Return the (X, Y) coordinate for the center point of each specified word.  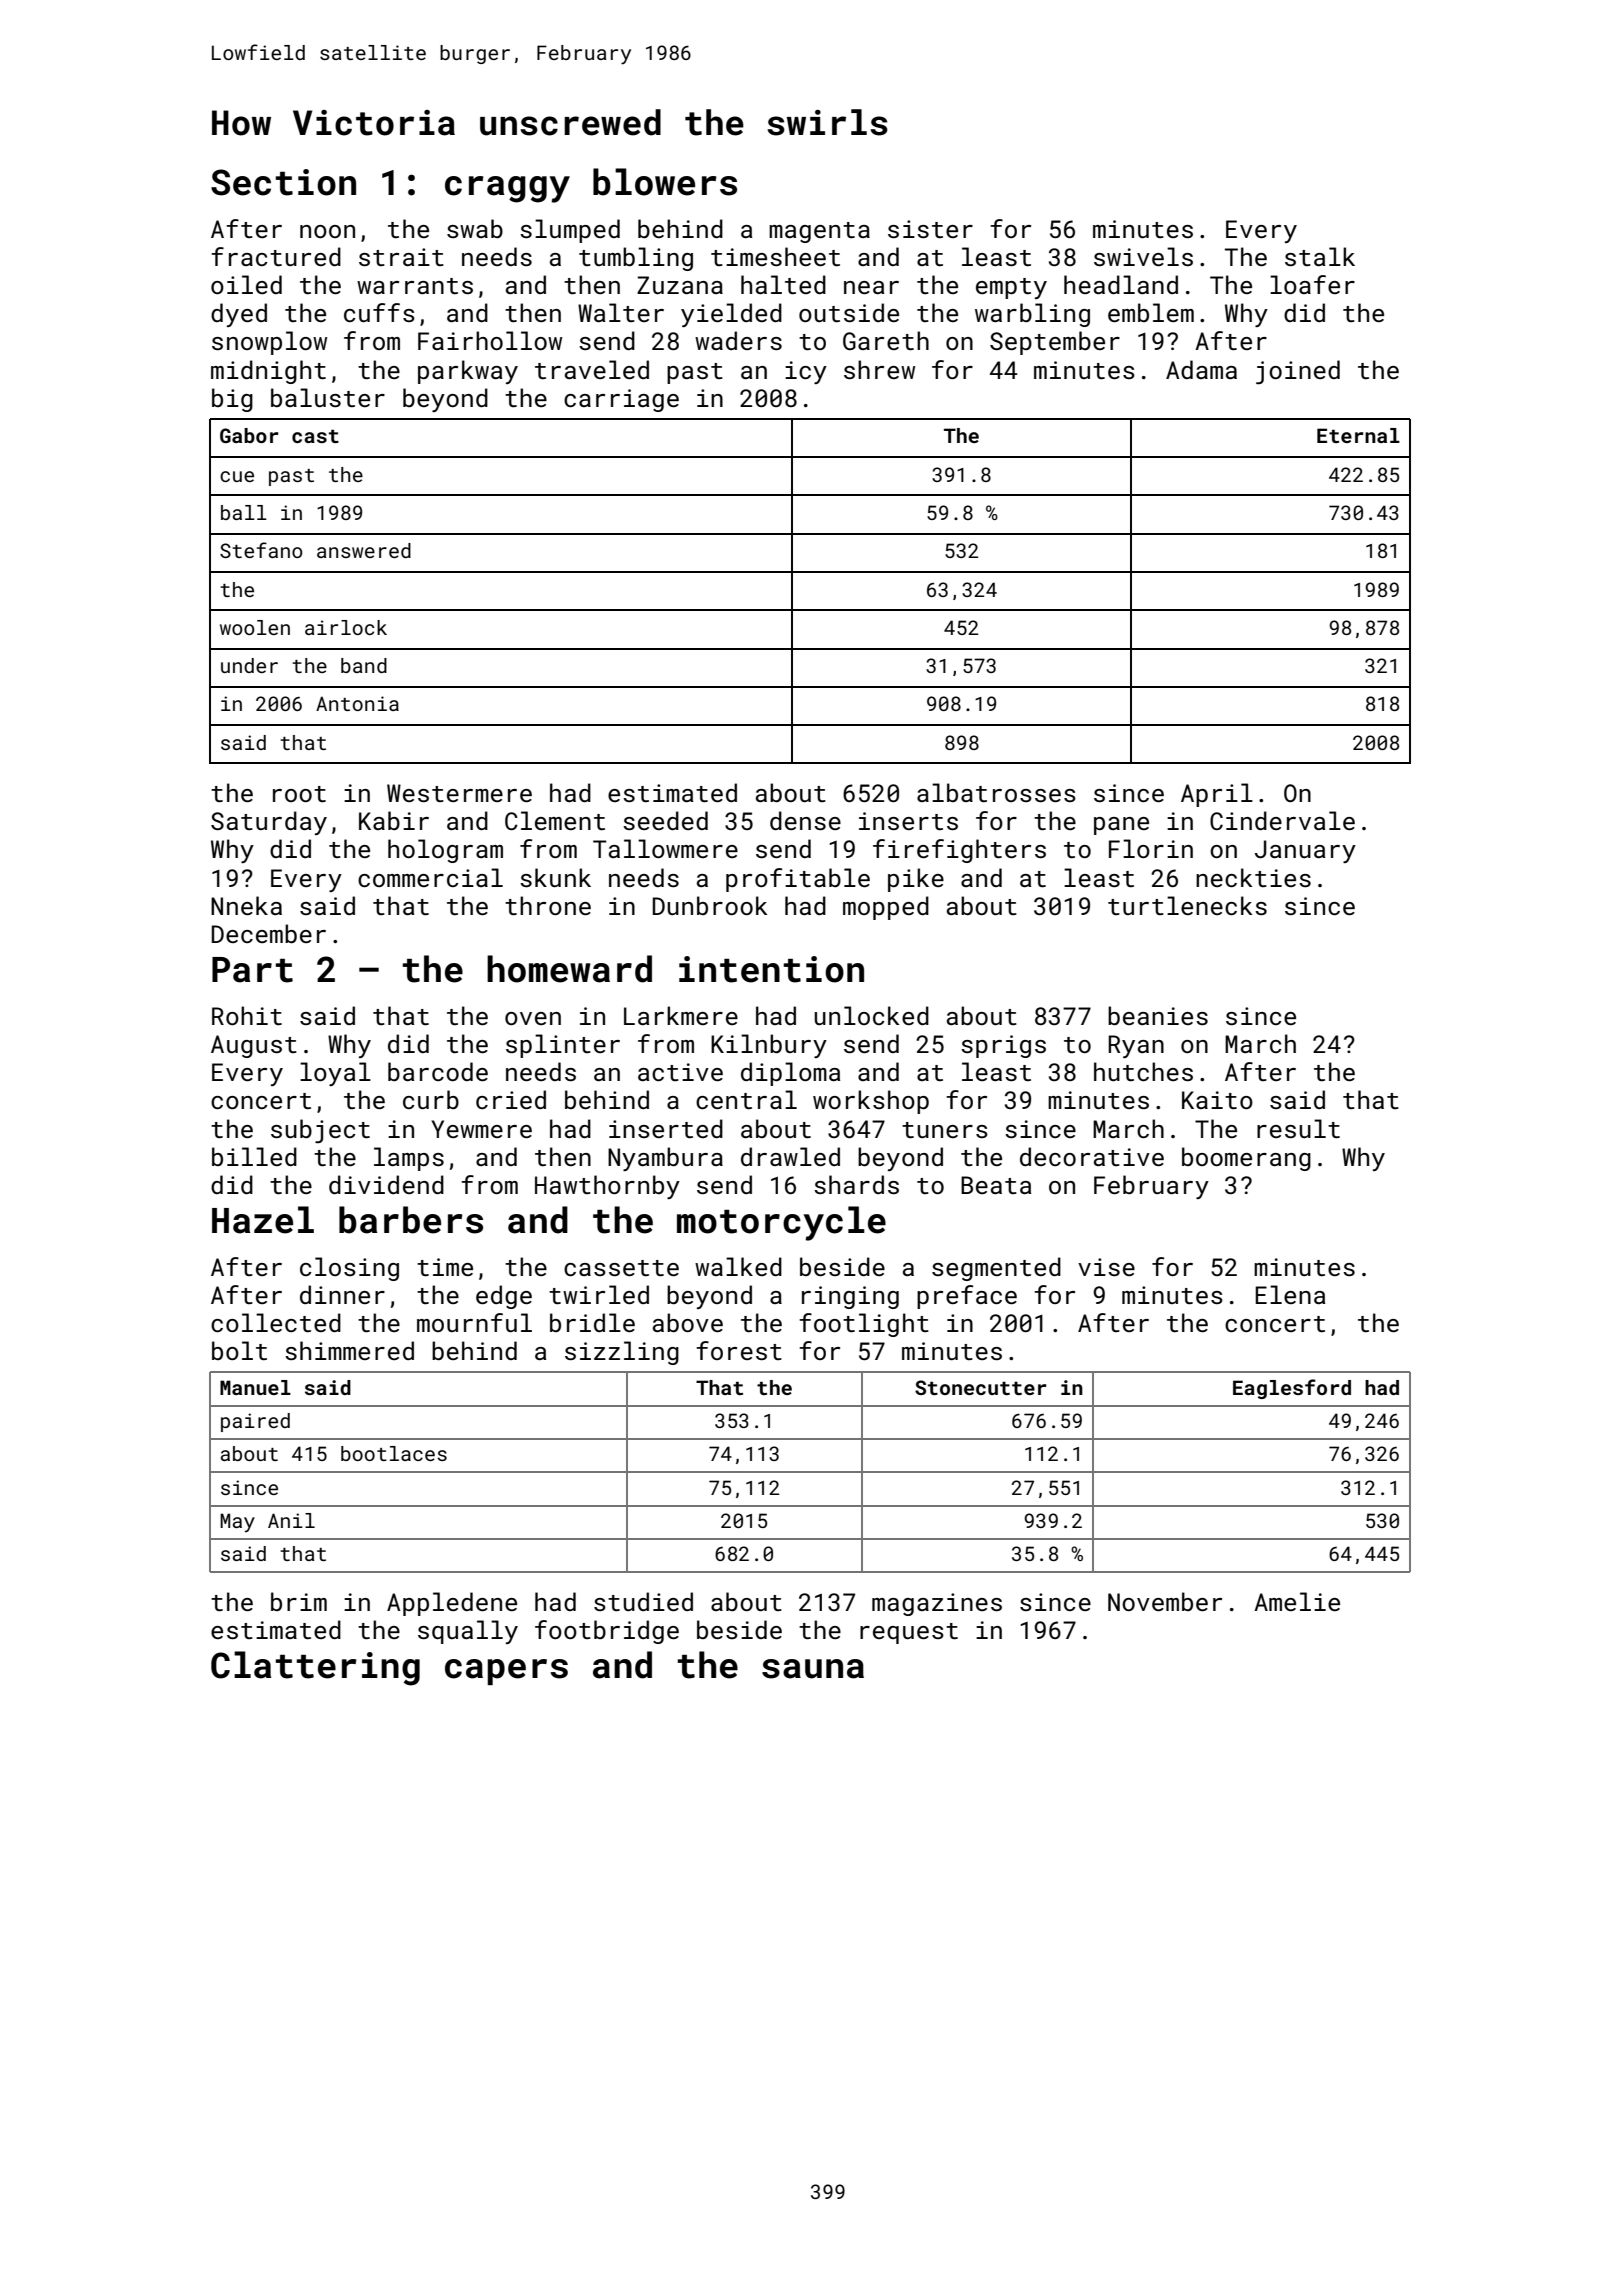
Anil (291, 1520)
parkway (468, 372)
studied (643, 1601)
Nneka (246, 905)
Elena (1290, 1294)
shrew (879, 369)
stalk (1320, 256)
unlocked (871, 1015)
